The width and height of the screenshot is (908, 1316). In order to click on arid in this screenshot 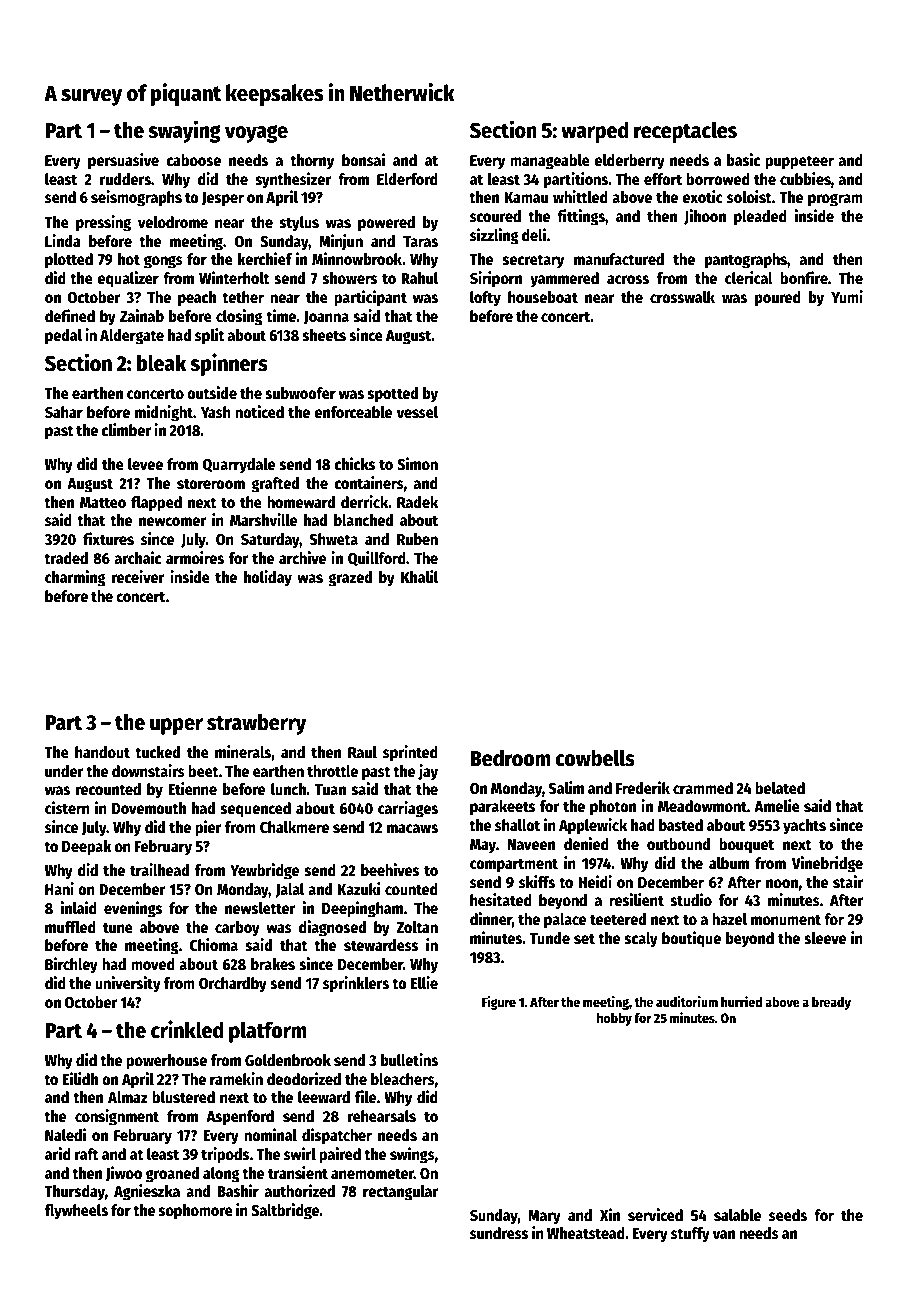, I will do `click(58, 1153)`.
